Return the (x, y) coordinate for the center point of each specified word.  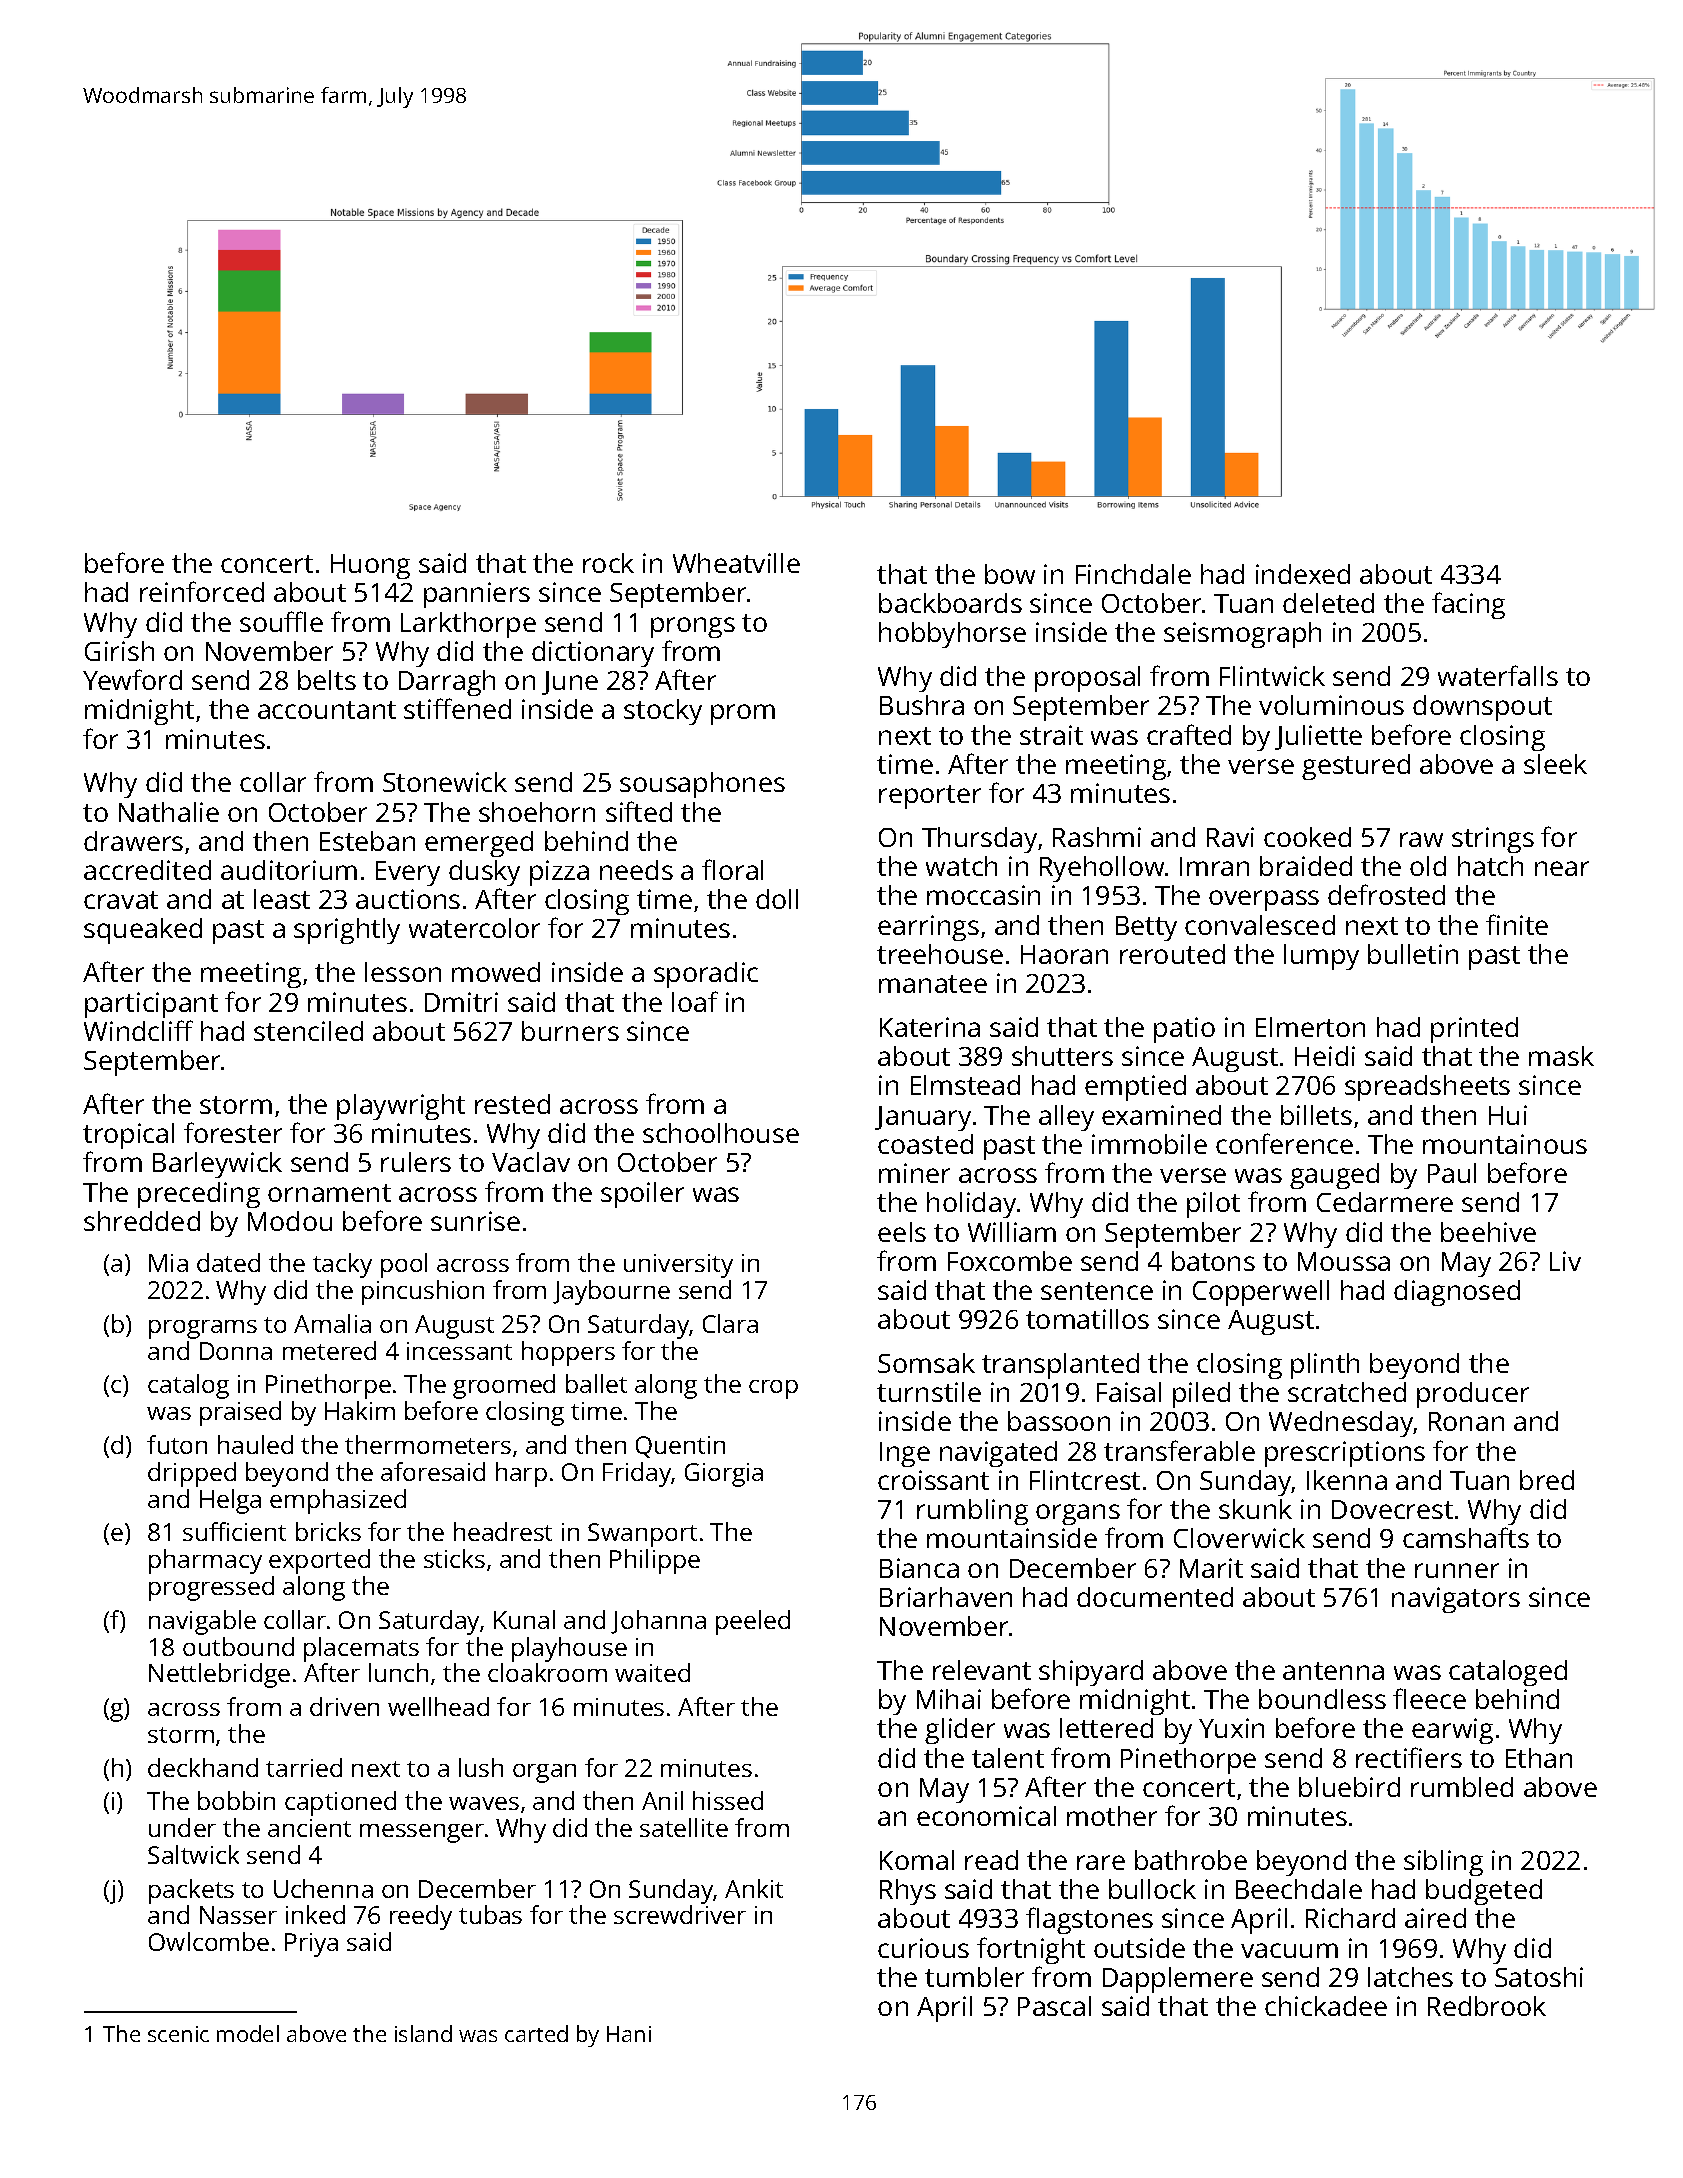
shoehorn (537, 812)
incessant (459, 1351)
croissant (933, 1480)
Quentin (680, 1447)
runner (1457, 1570)
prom (743, 714)
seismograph (1242, 635)
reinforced (202, 591)
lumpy (1321, 957)
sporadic (706, 975)
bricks (328, 1531)
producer (1473, 1395)
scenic (178, 2034)
